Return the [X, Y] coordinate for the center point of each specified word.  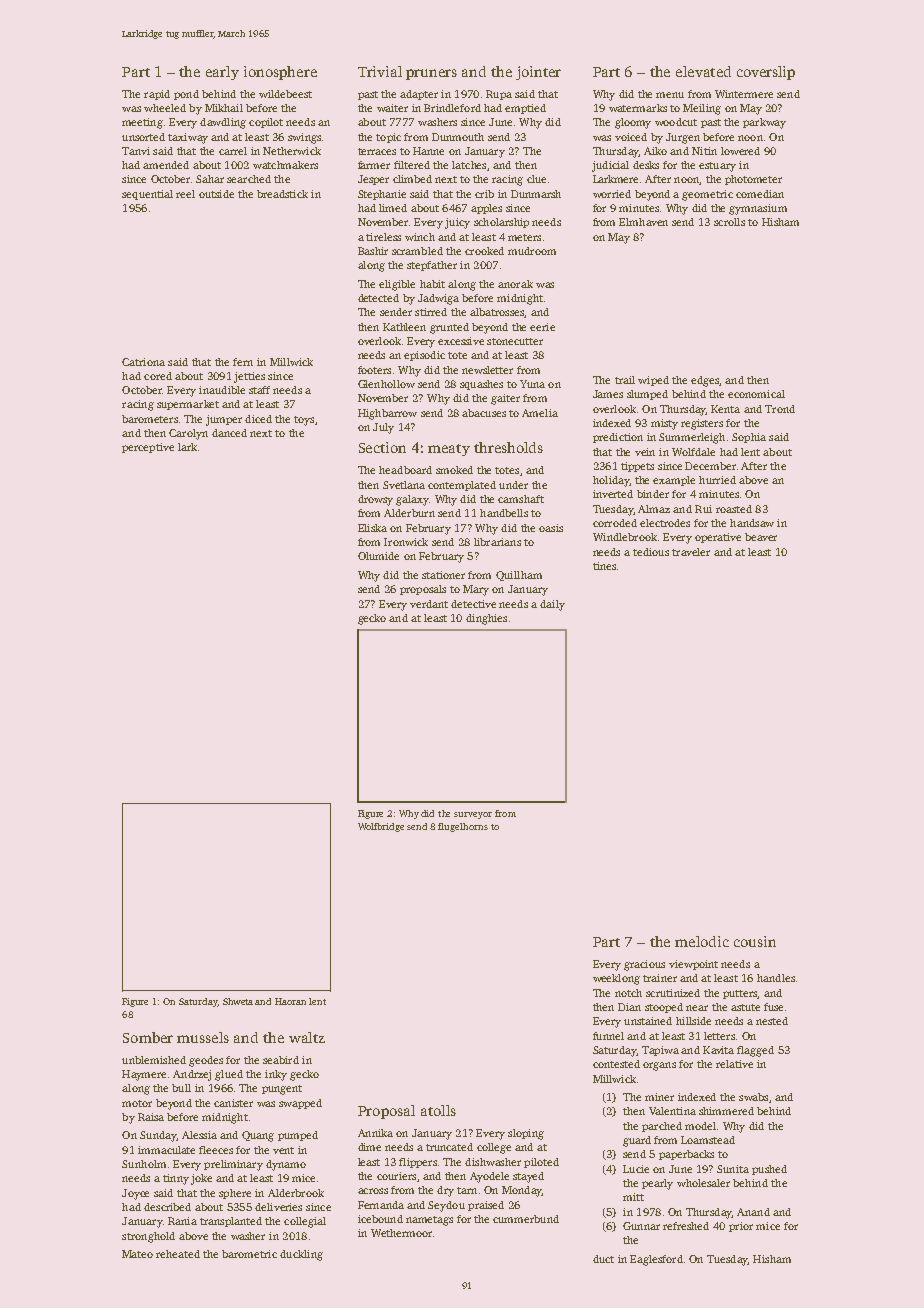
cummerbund [526, 1219]
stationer [443, 575]
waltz [307, 1037]
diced [258, 419]
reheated [178, 1254]
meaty [449, 450]
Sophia [749, 438]
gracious [644, 965]
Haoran [290, 1001]
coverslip [766, 73]
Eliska [372, 528]
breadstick [282, 194]
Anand [753, 1212]
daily [552, 605]
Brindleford [452, 108]
